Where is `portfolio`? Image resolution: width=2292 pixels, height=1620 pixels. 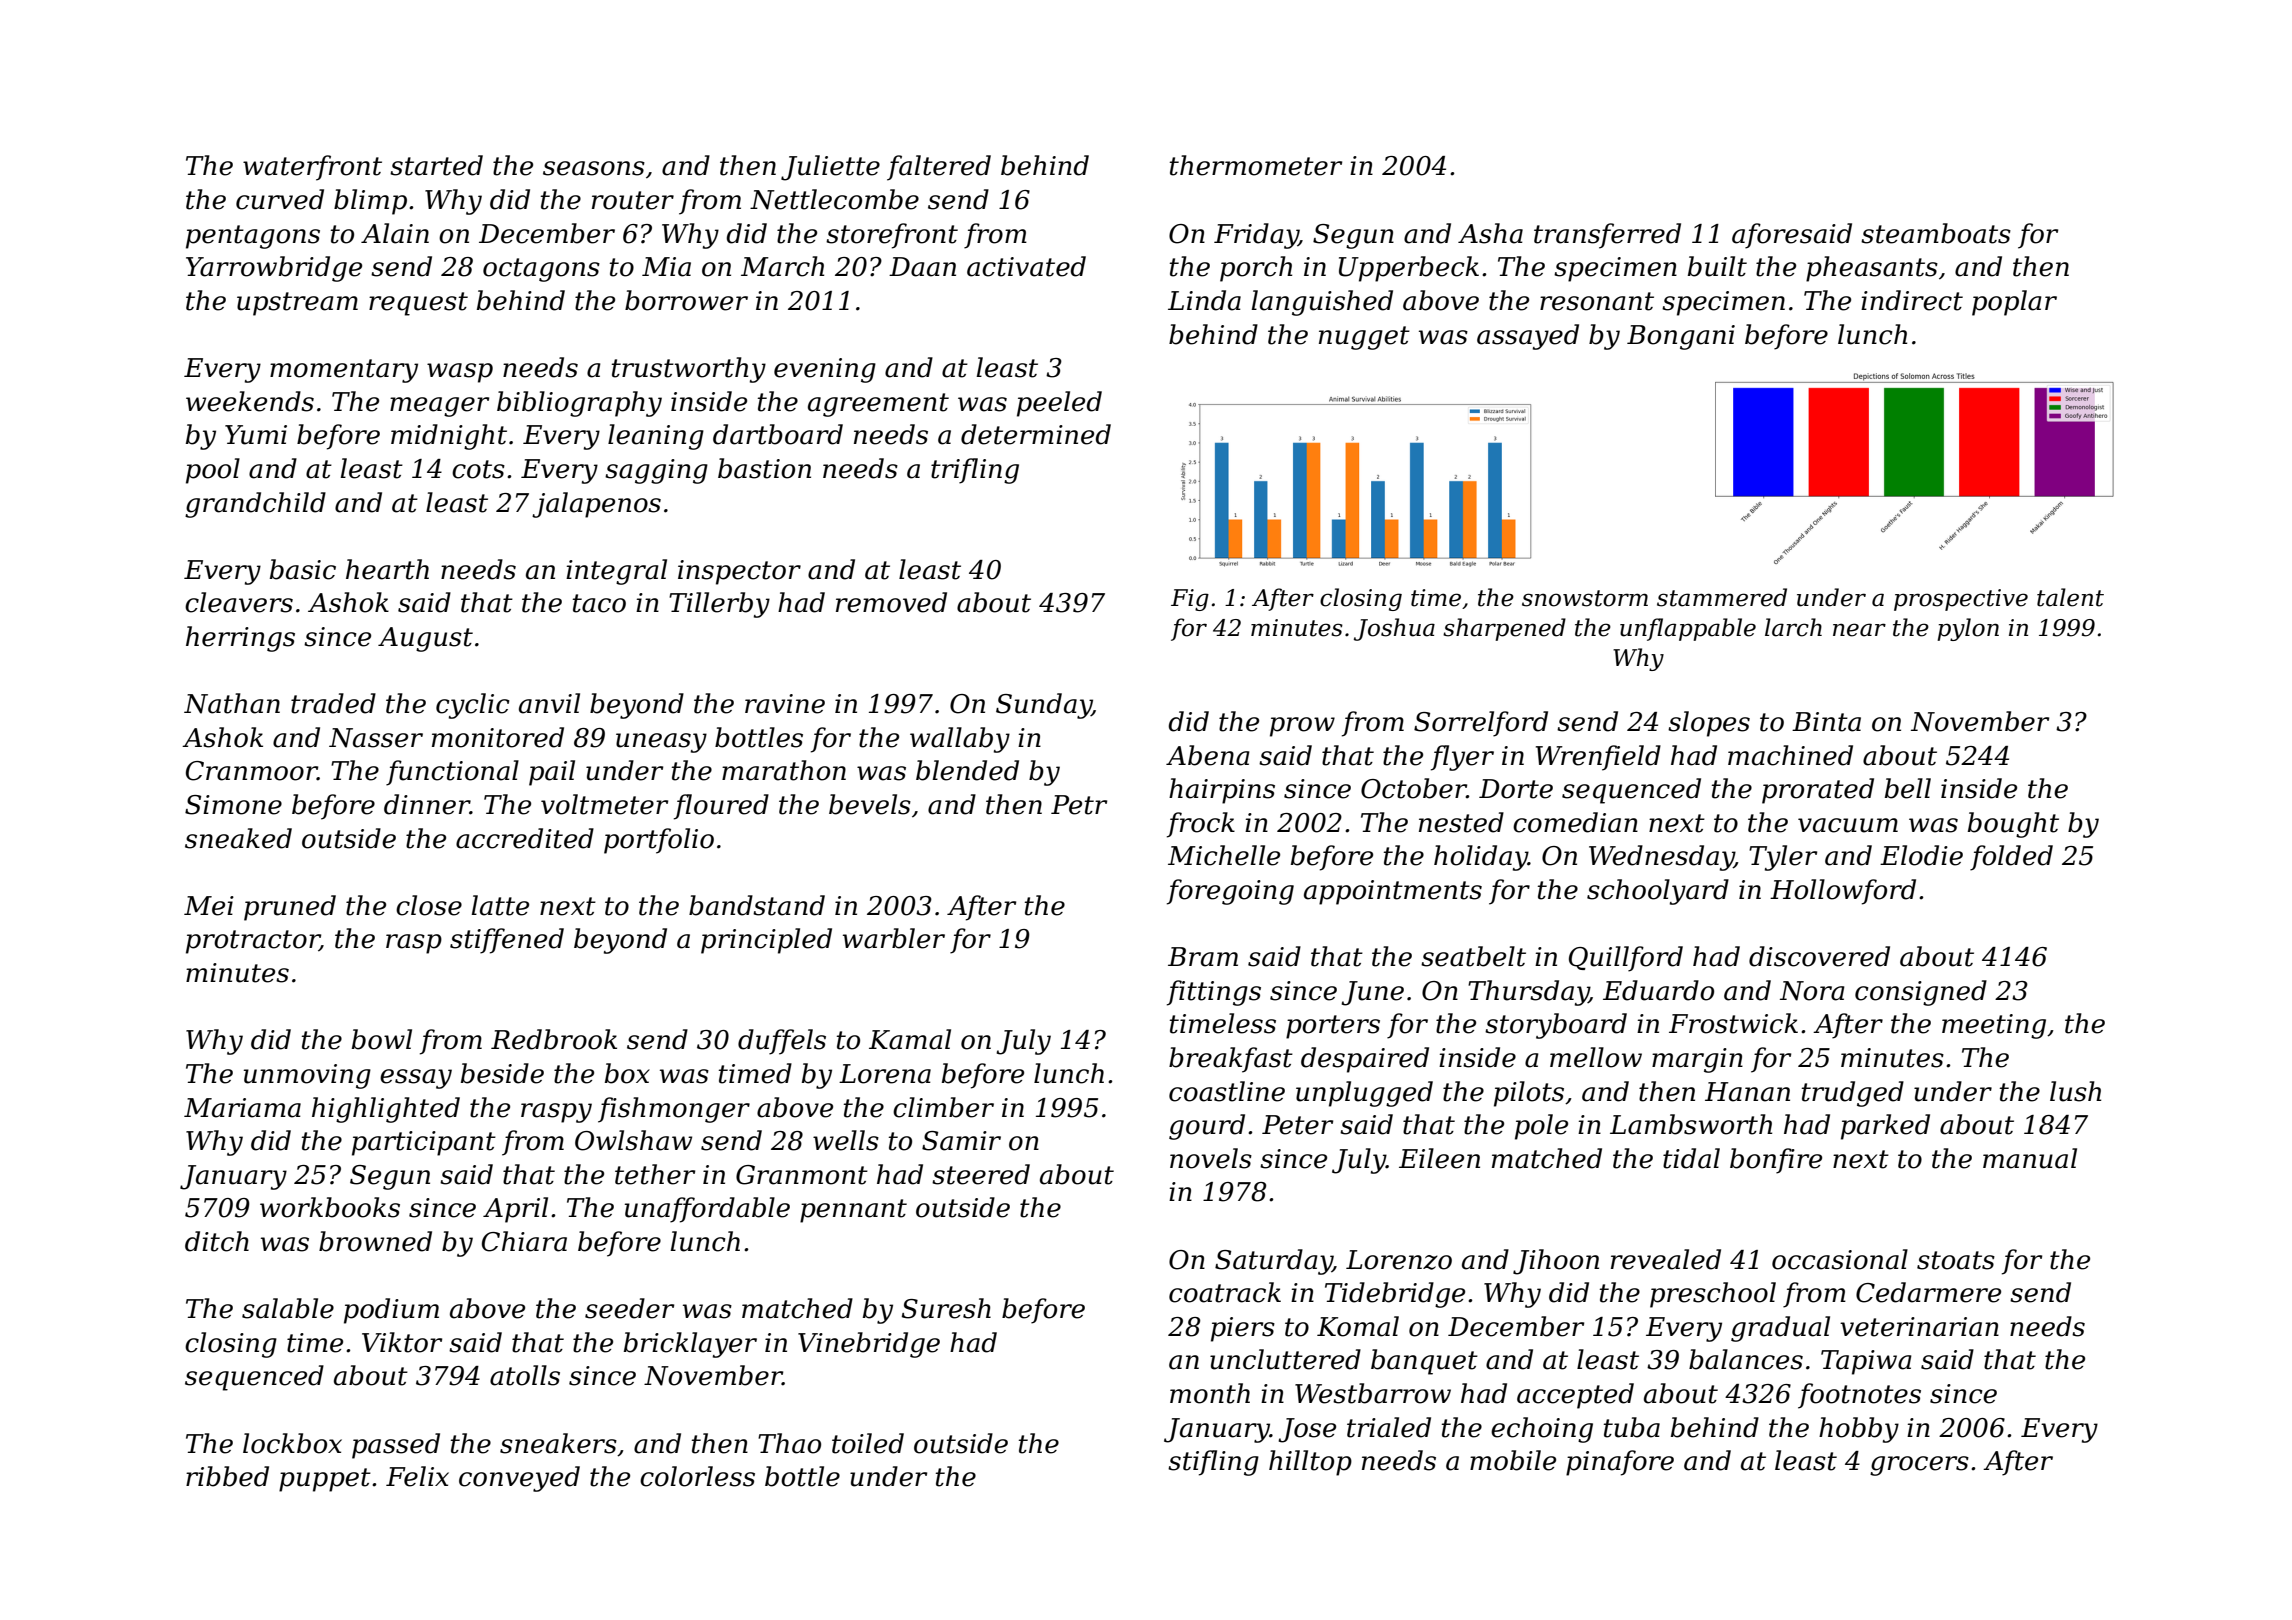
portfolio is located at coordinates (659, 841).
